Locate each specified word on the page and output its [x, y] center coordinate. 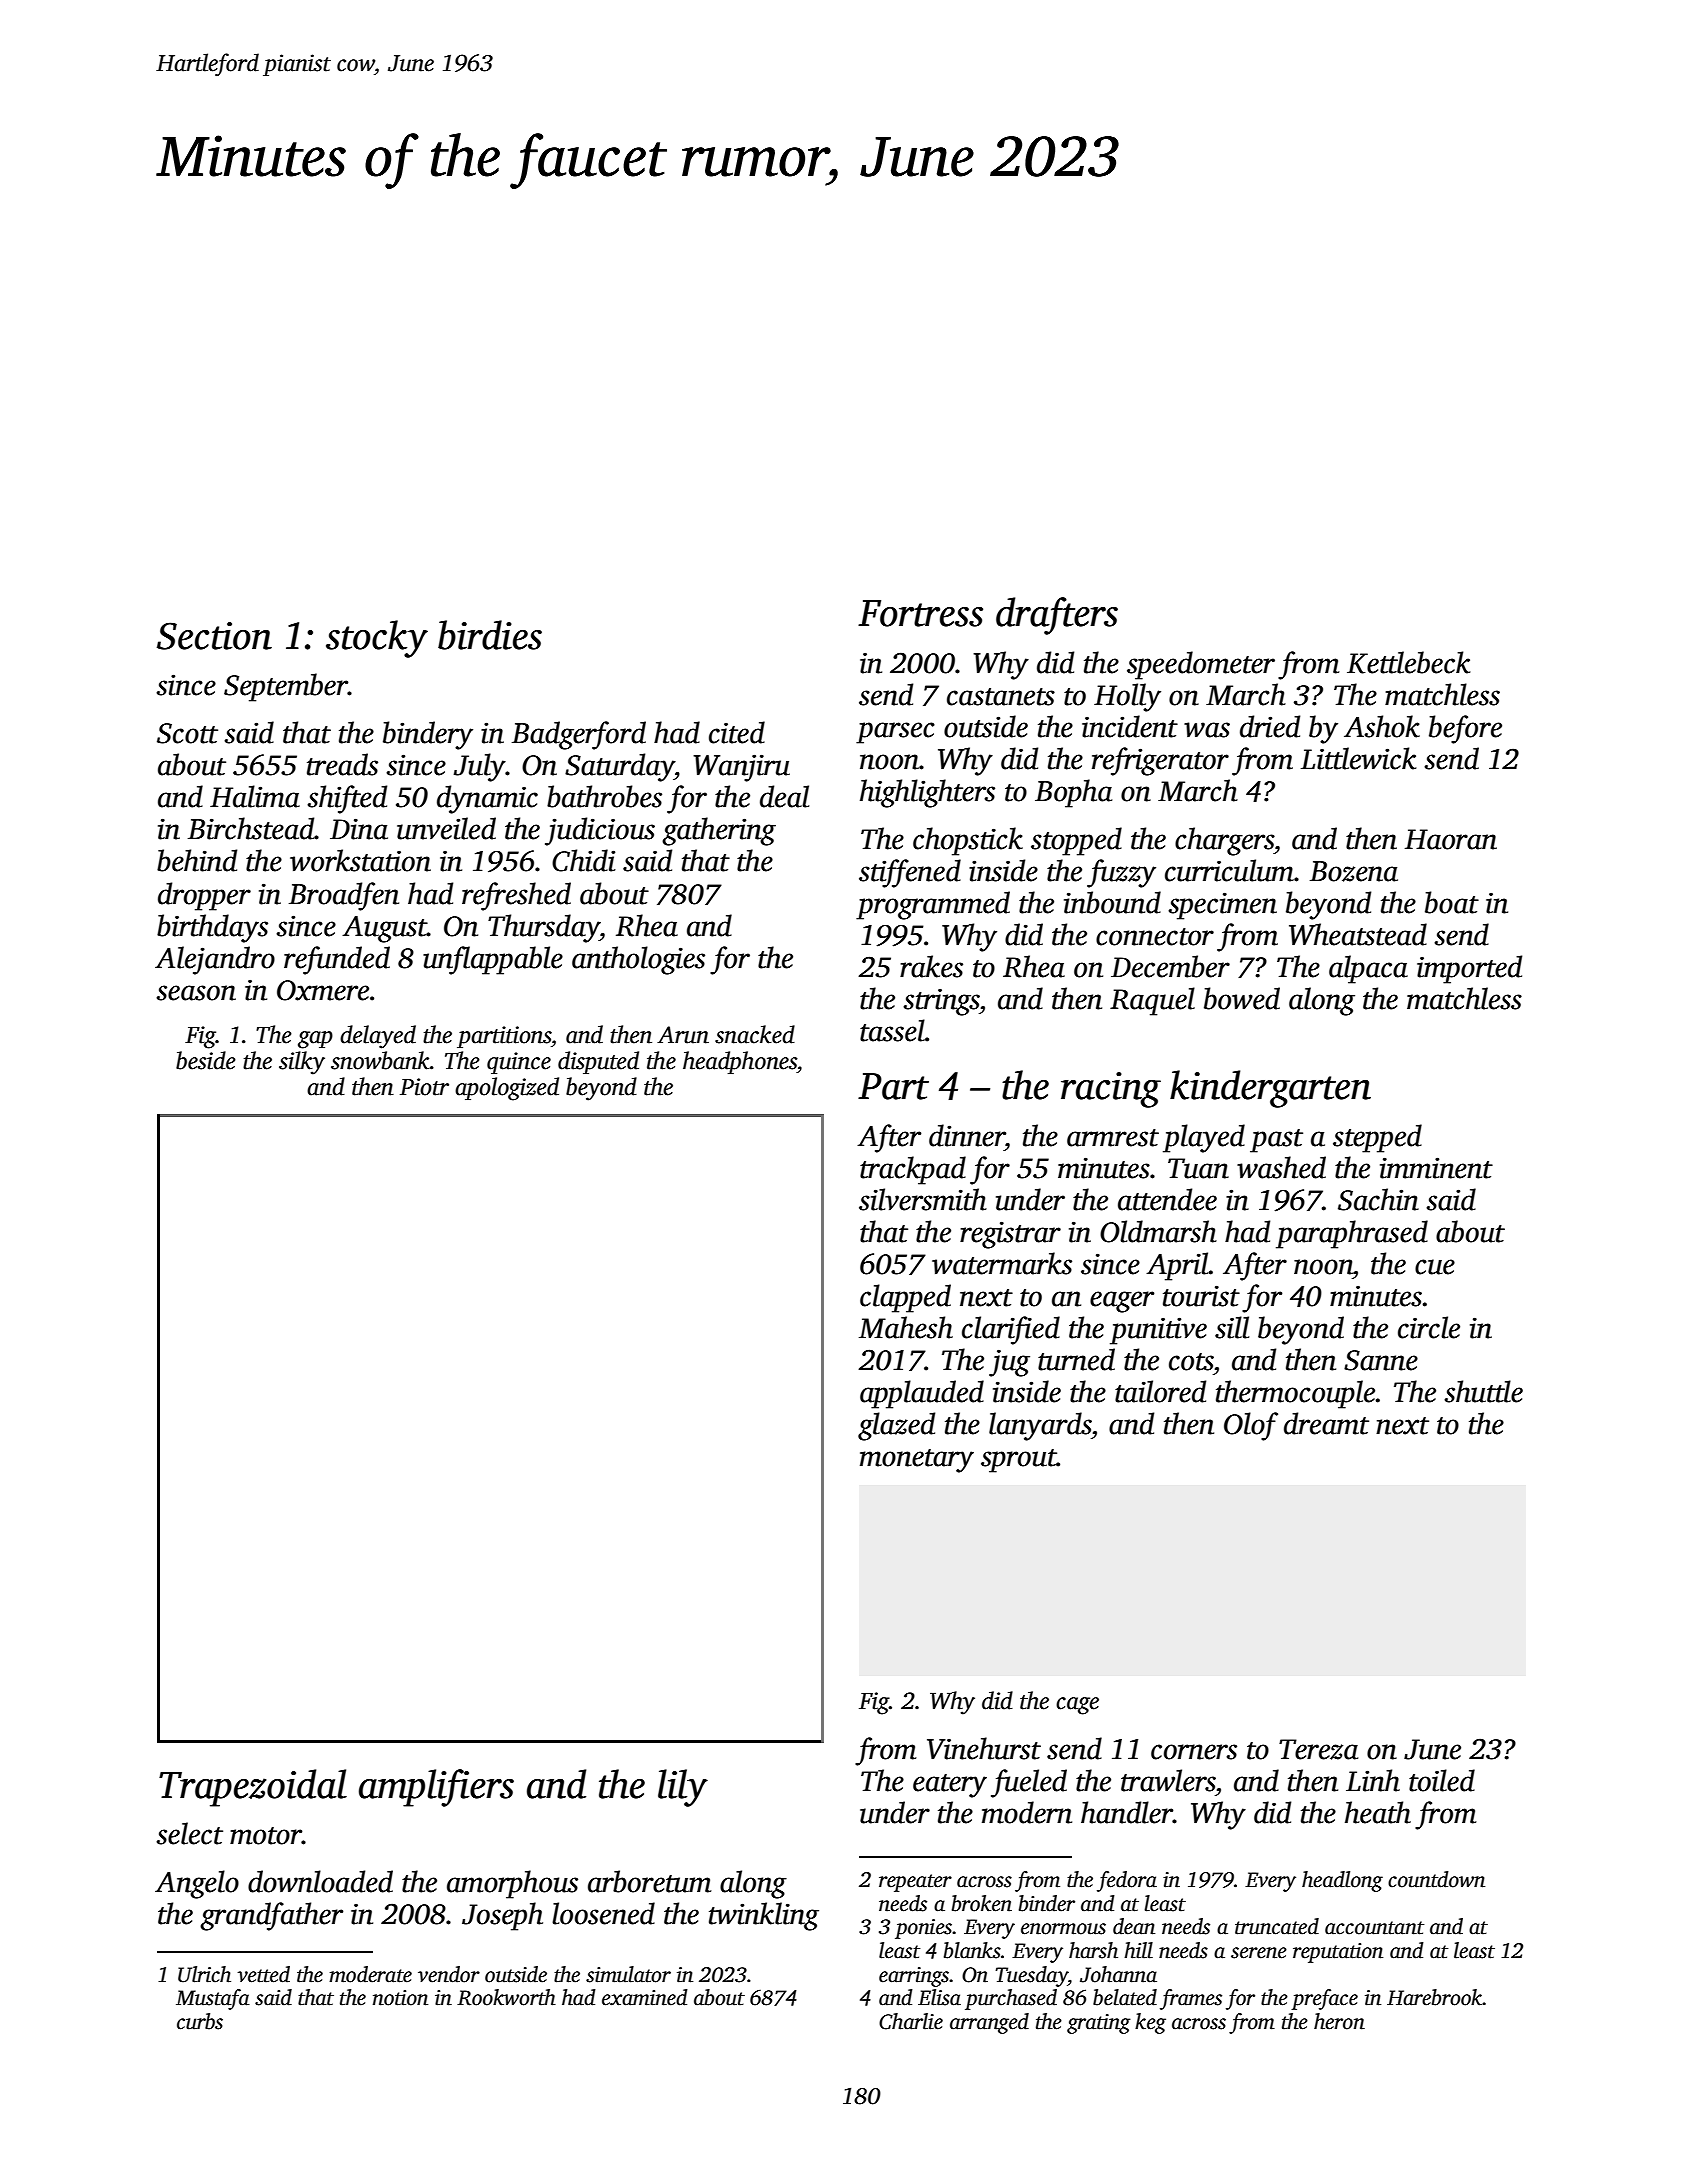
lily [683, 1788]
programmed [933, 905]
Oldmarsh [1158, 1231]
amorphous [512, 1884]
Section [214, 636]
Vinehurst [984, 1748]
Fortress [920, 613]
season [196, 993]
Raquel [1152, 1001]
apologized [507, 1089]
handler [1127, 1812]
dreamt [1326, 1423]
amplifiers [436, 1788]
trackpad [913, 1170]
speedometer [1201, 665]
